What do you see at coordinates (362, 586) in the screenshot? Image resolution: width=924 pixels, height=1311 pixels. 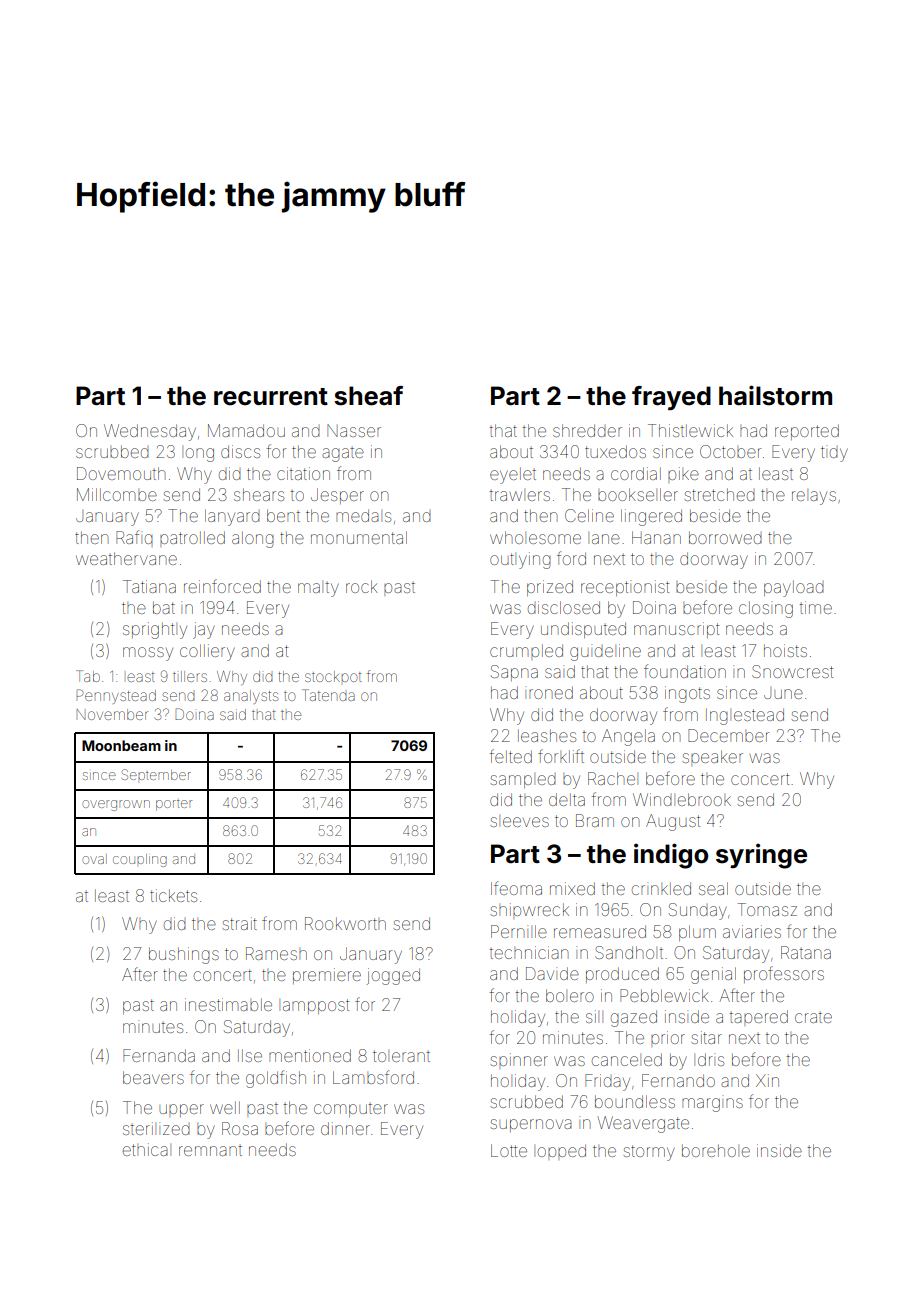 I see `rock` at bounding box center [362, 586].
